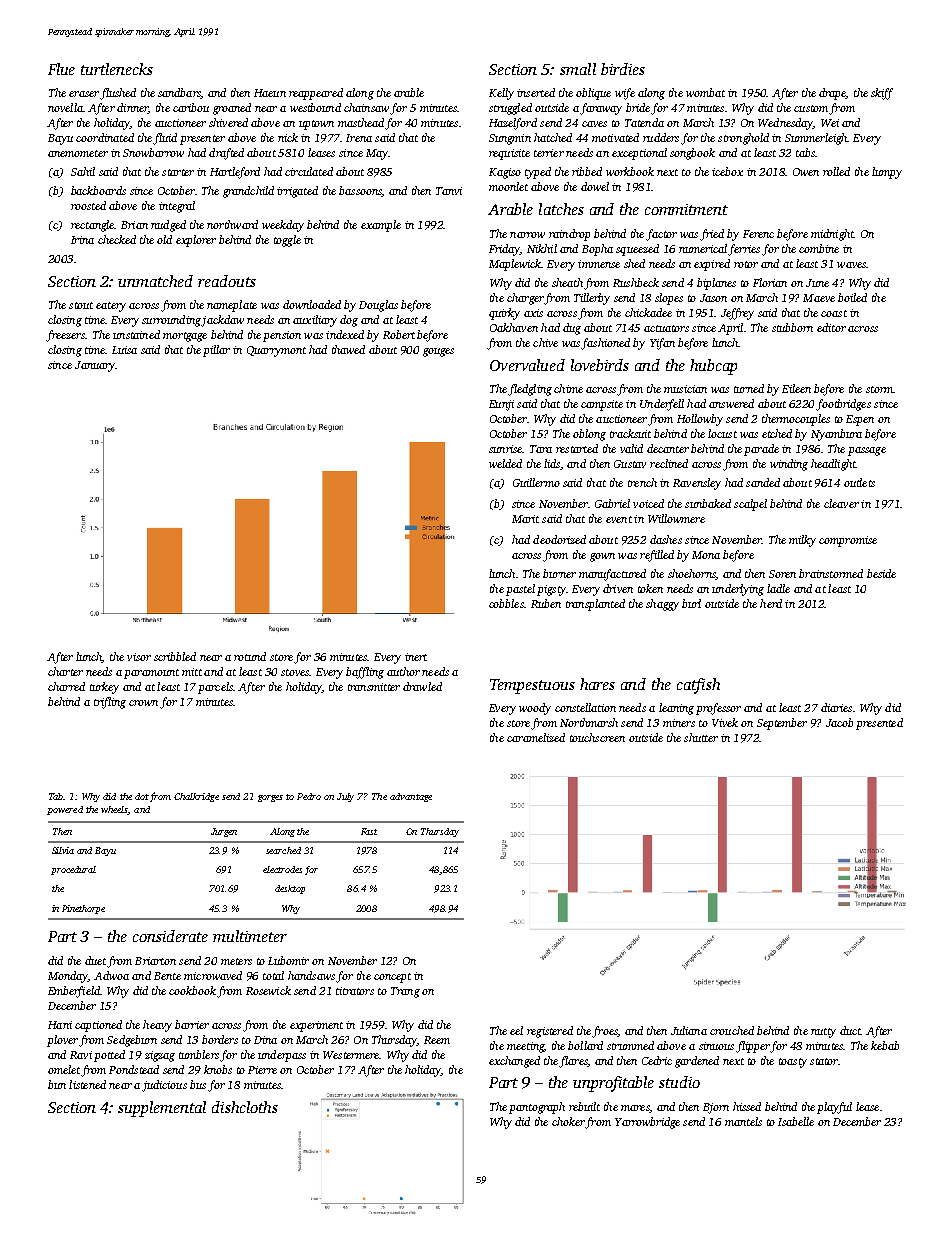 The height and width of the document is (1233, 952). I want to click on lumpy, so click(887, 173).
